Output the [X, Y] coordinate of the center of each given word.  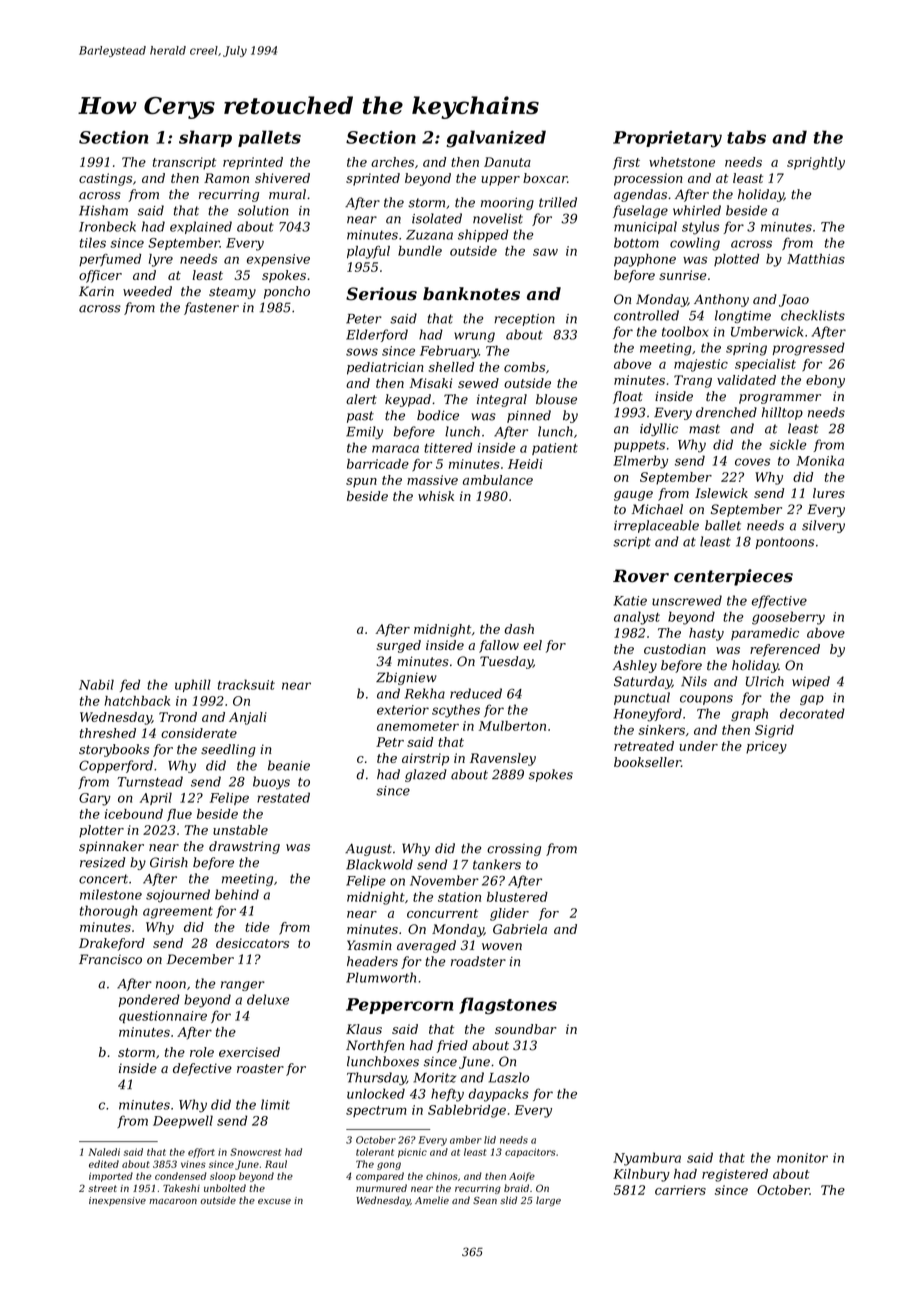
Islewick [721, 493]
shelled [451, 367]
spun [361, 483]
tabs [746, 137]
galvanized [496, 139]
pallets [269, 138]
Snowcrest [255, 1152]
